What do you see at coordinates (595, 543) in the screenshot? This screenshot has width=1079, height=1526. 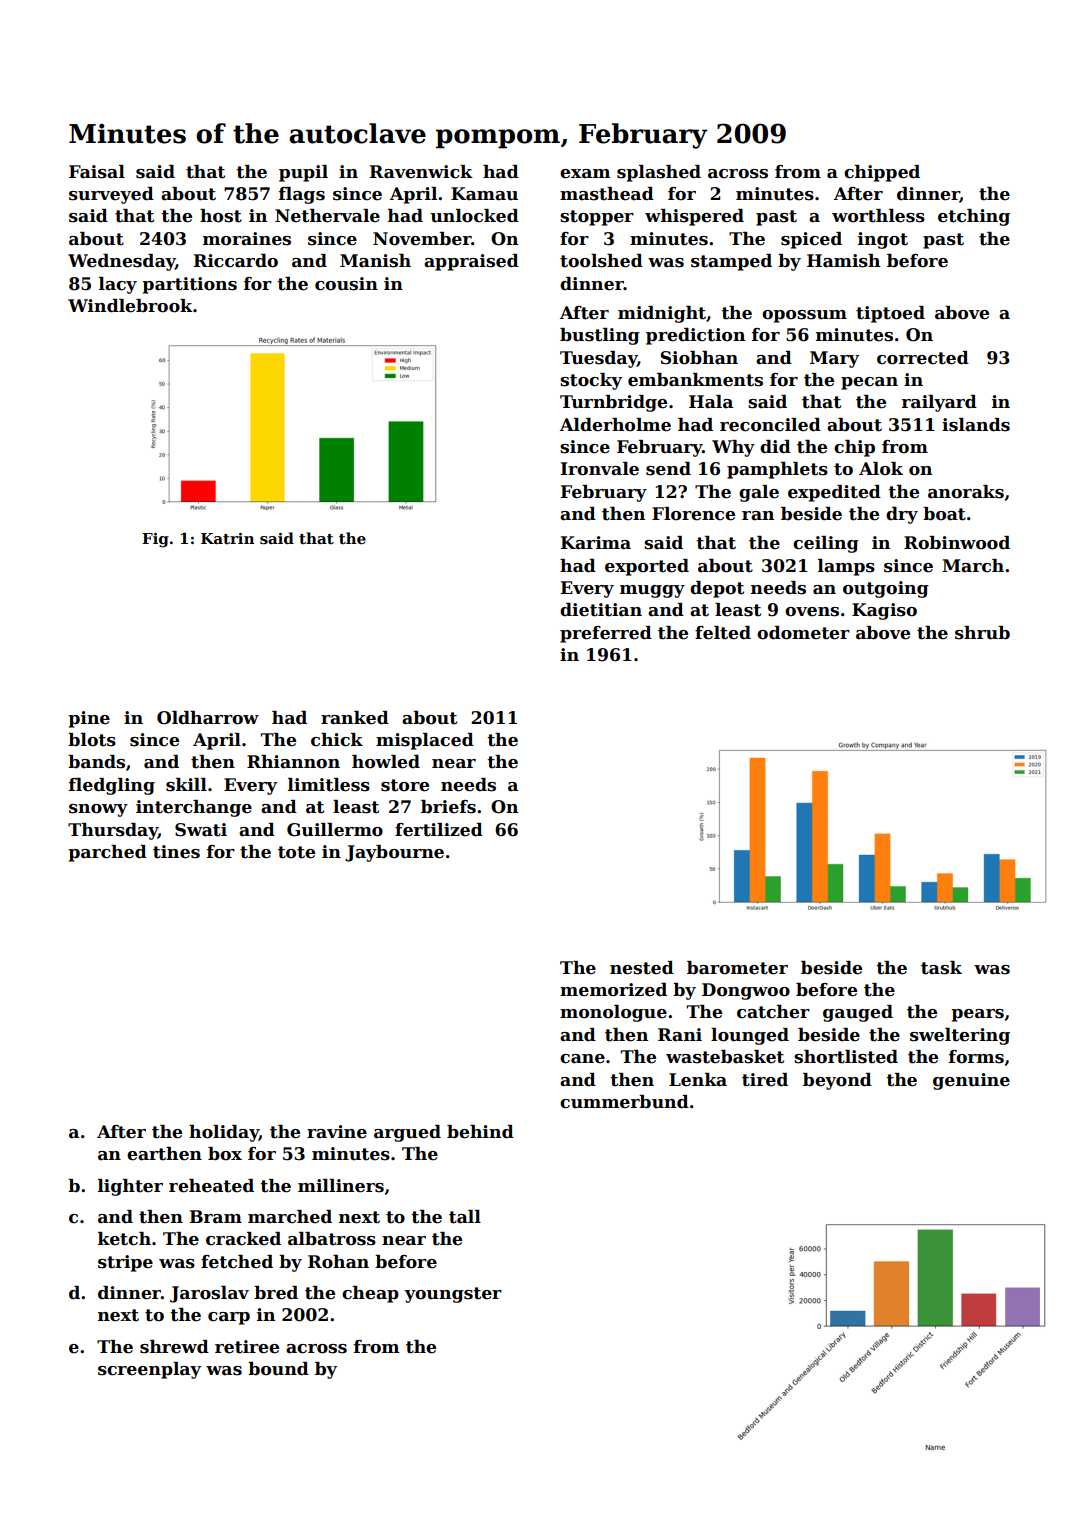 I see `Karima` at bounding box center [595, 543].
